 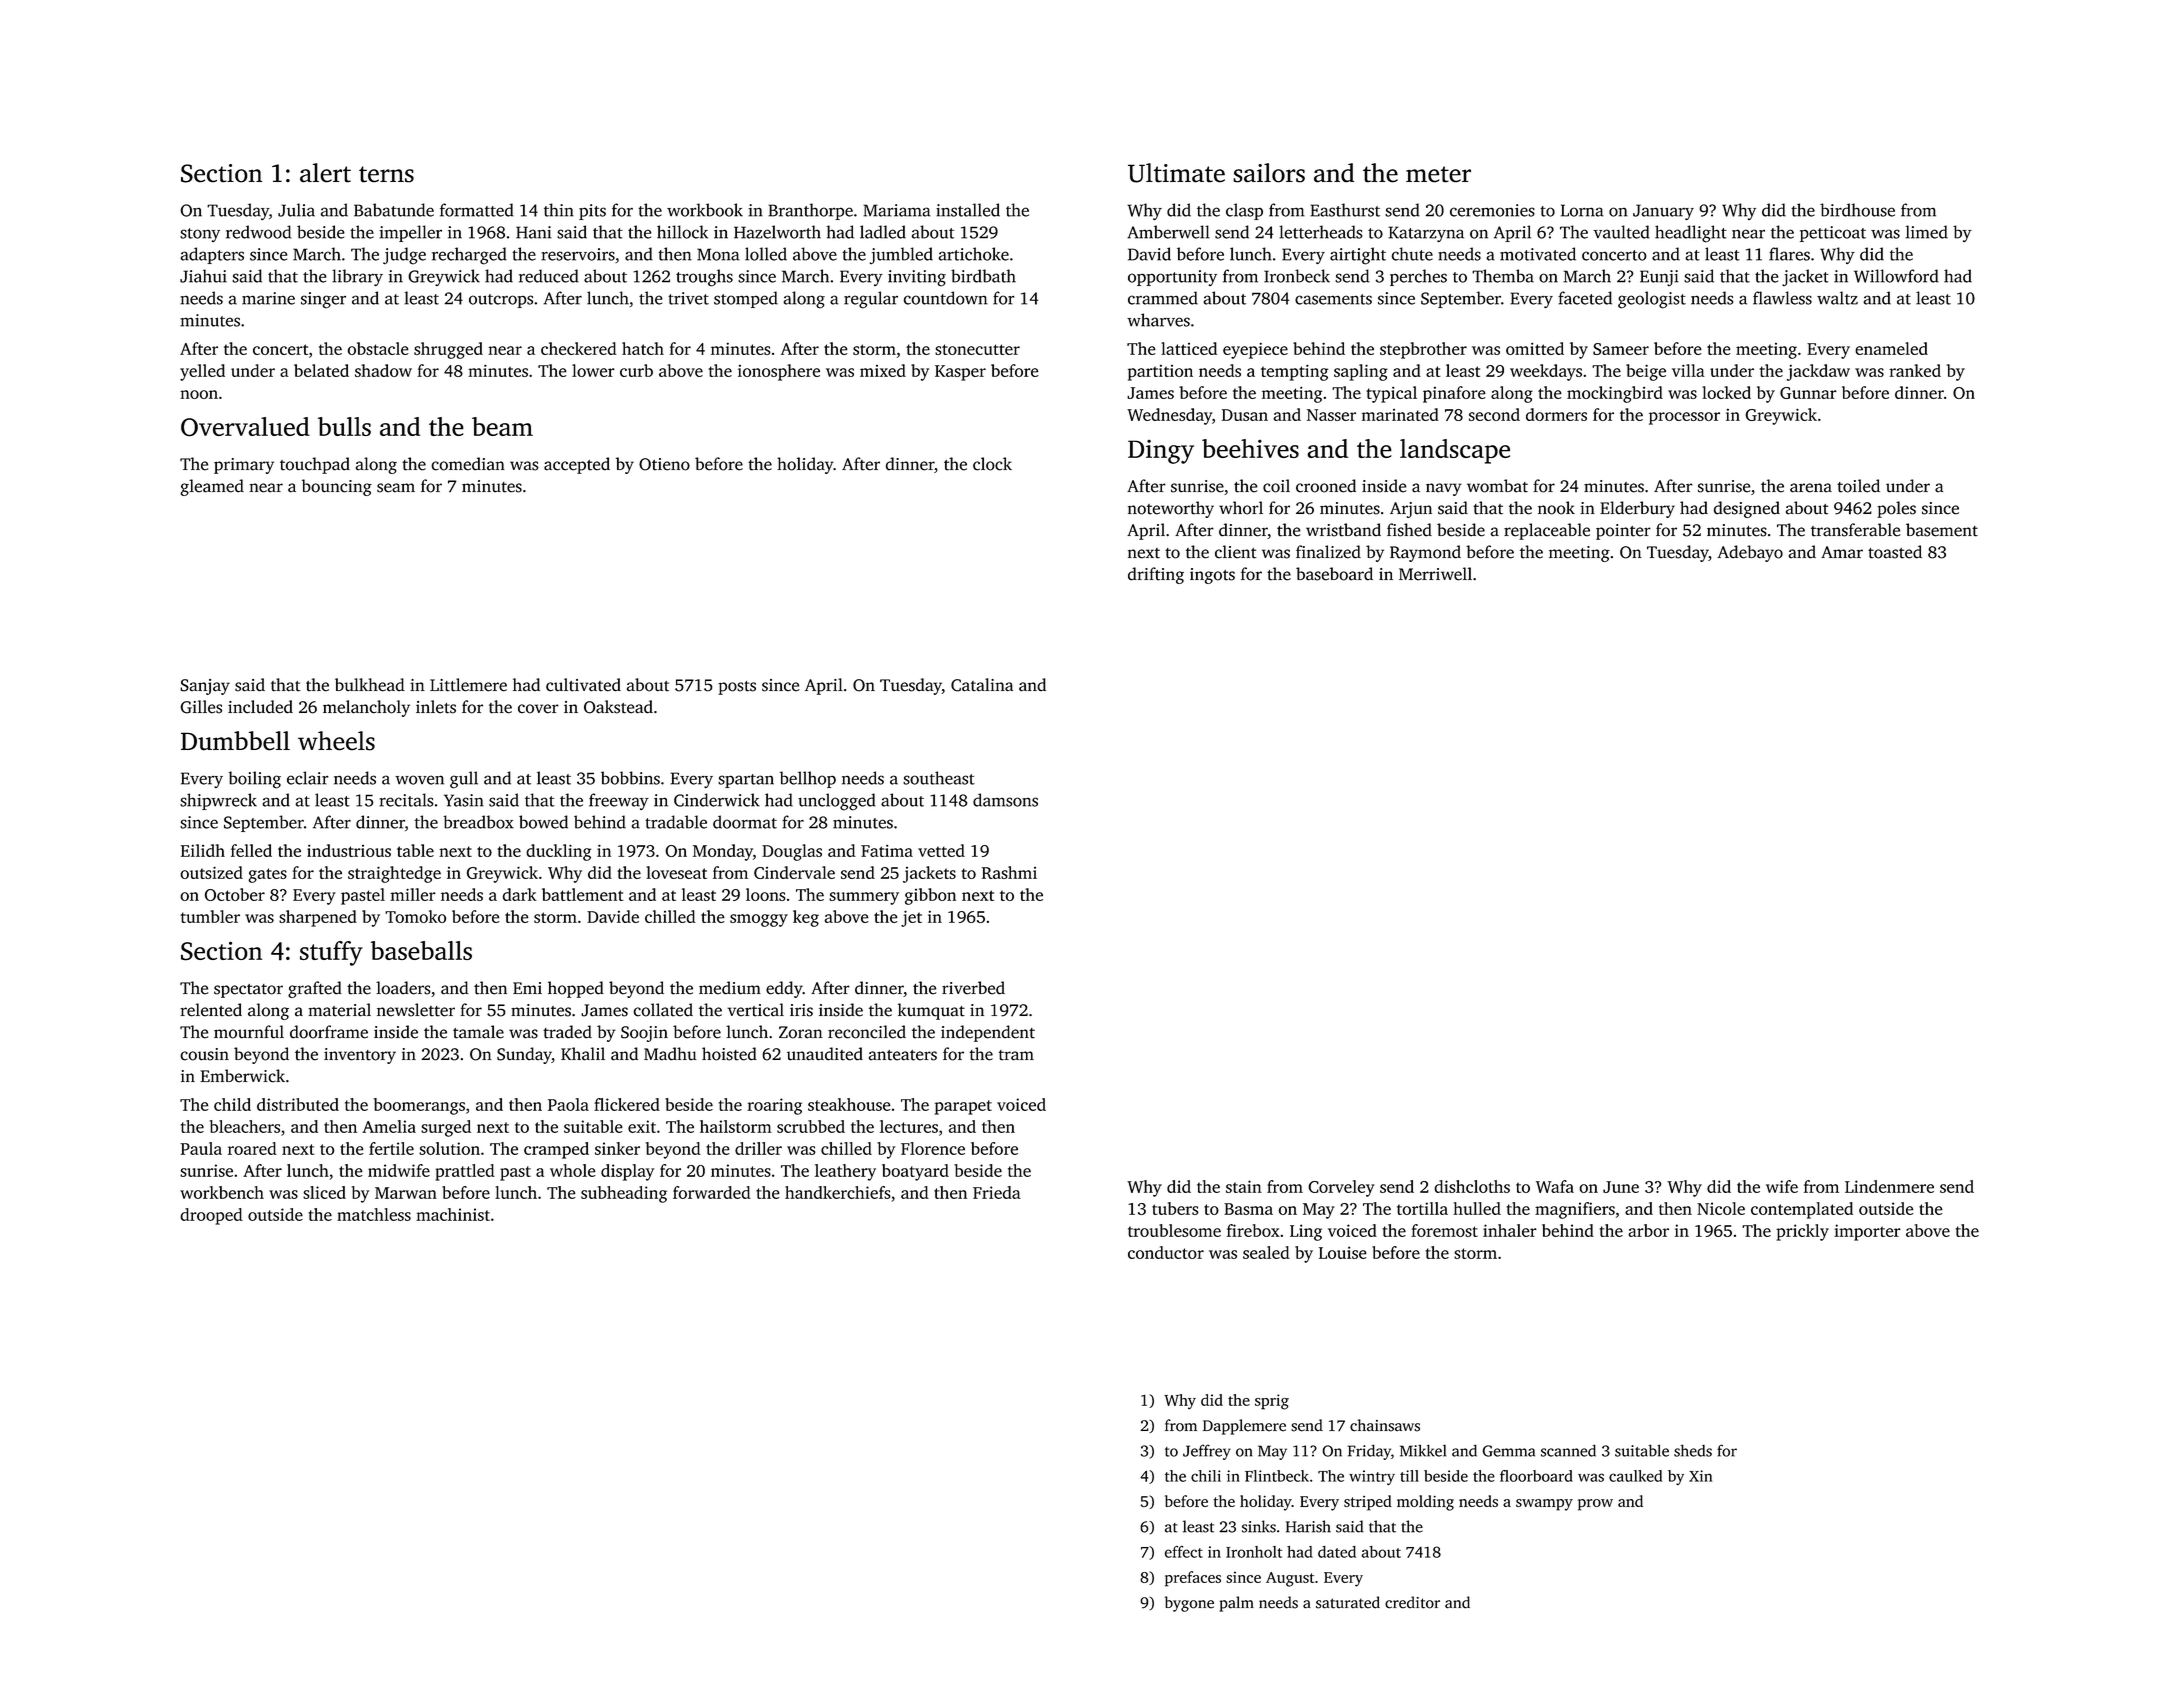 What do you see at coordinates (1326, 486) in the screenshot?
I see `crooned` at bounding box center [1326, 486].
